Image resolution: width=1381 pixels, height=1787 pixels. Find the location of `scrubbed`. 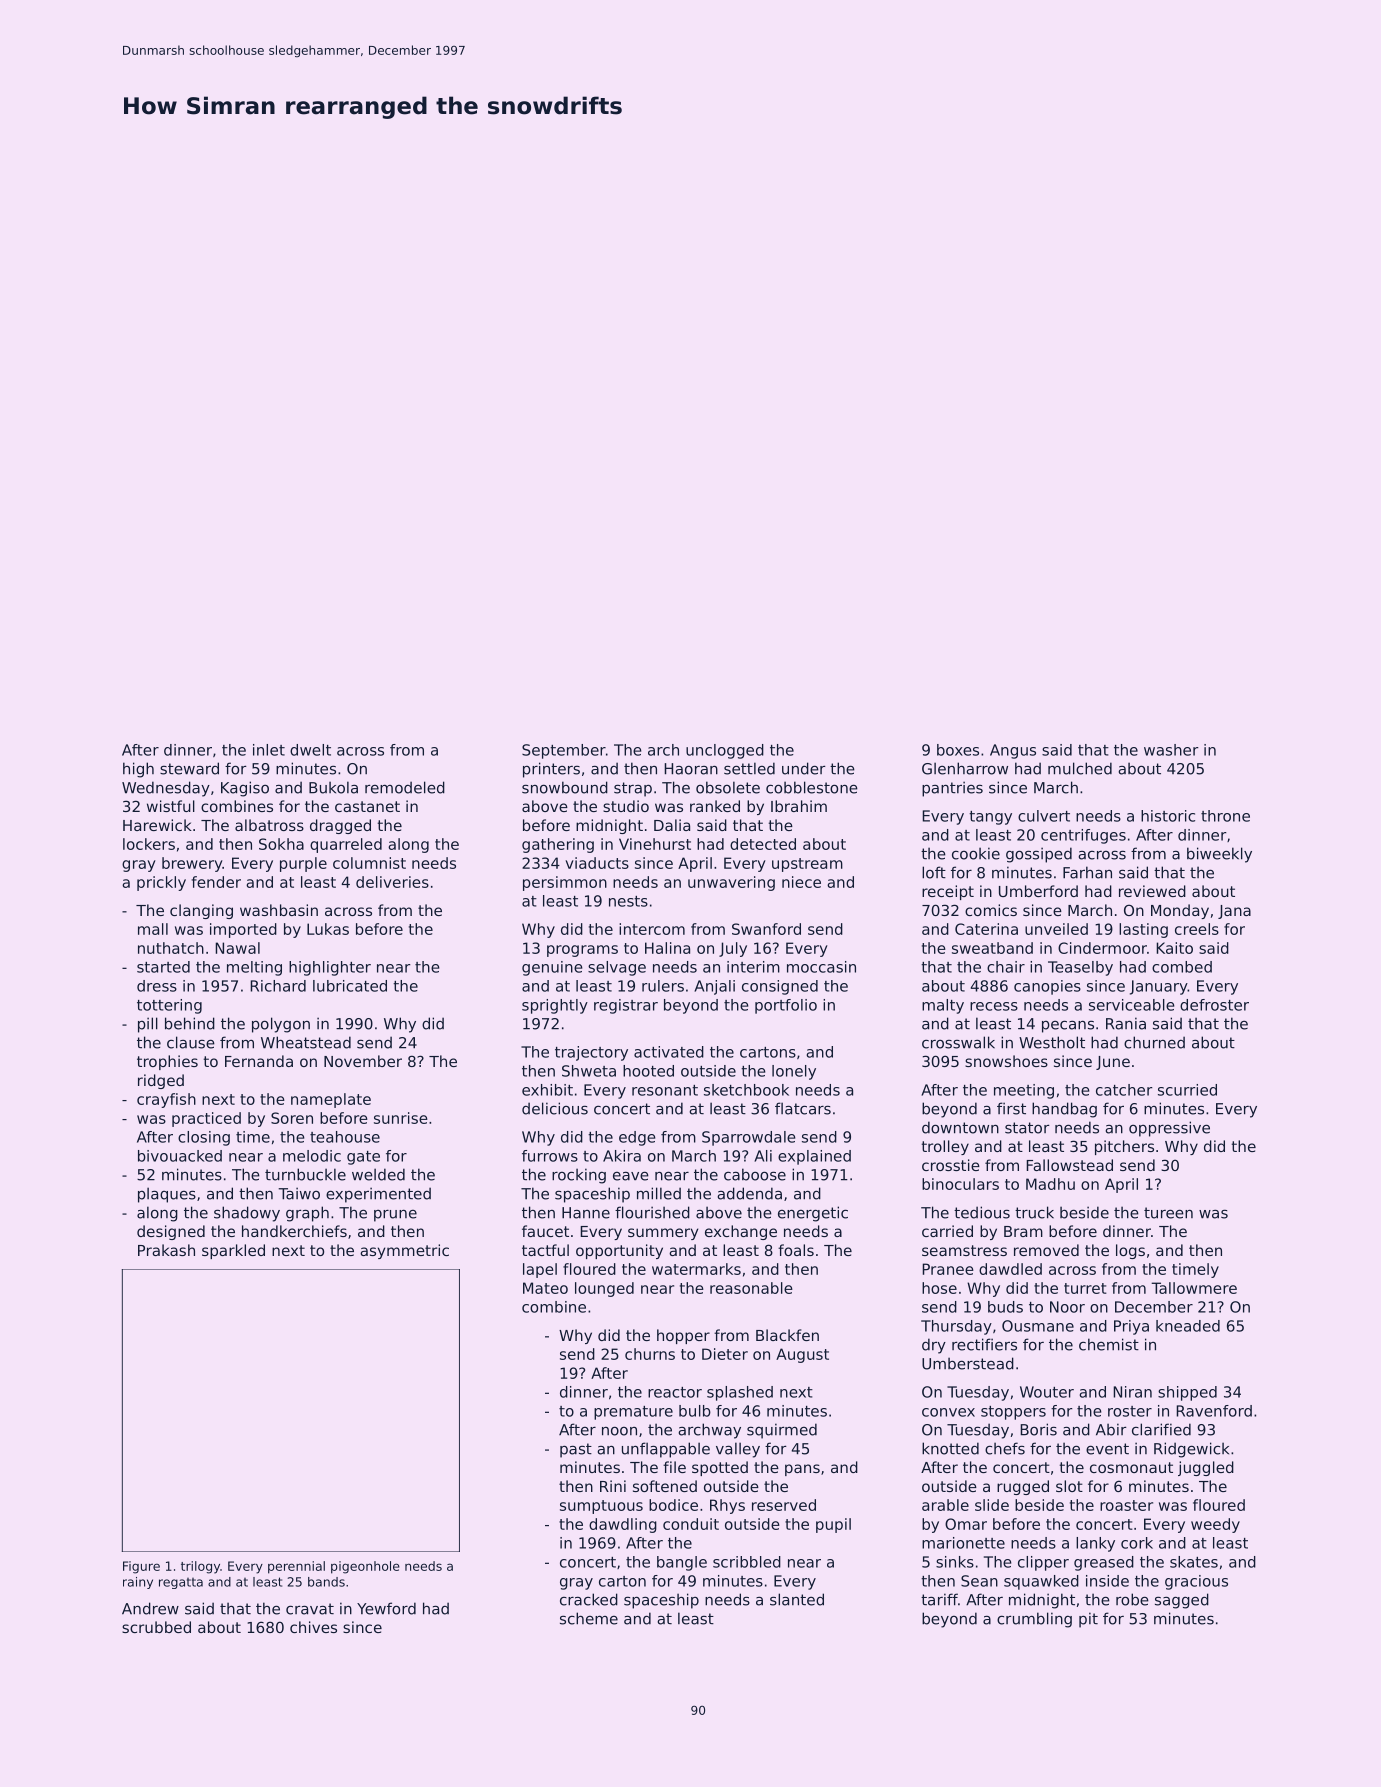

scrubbed is located at coordinates (156, 1627).
